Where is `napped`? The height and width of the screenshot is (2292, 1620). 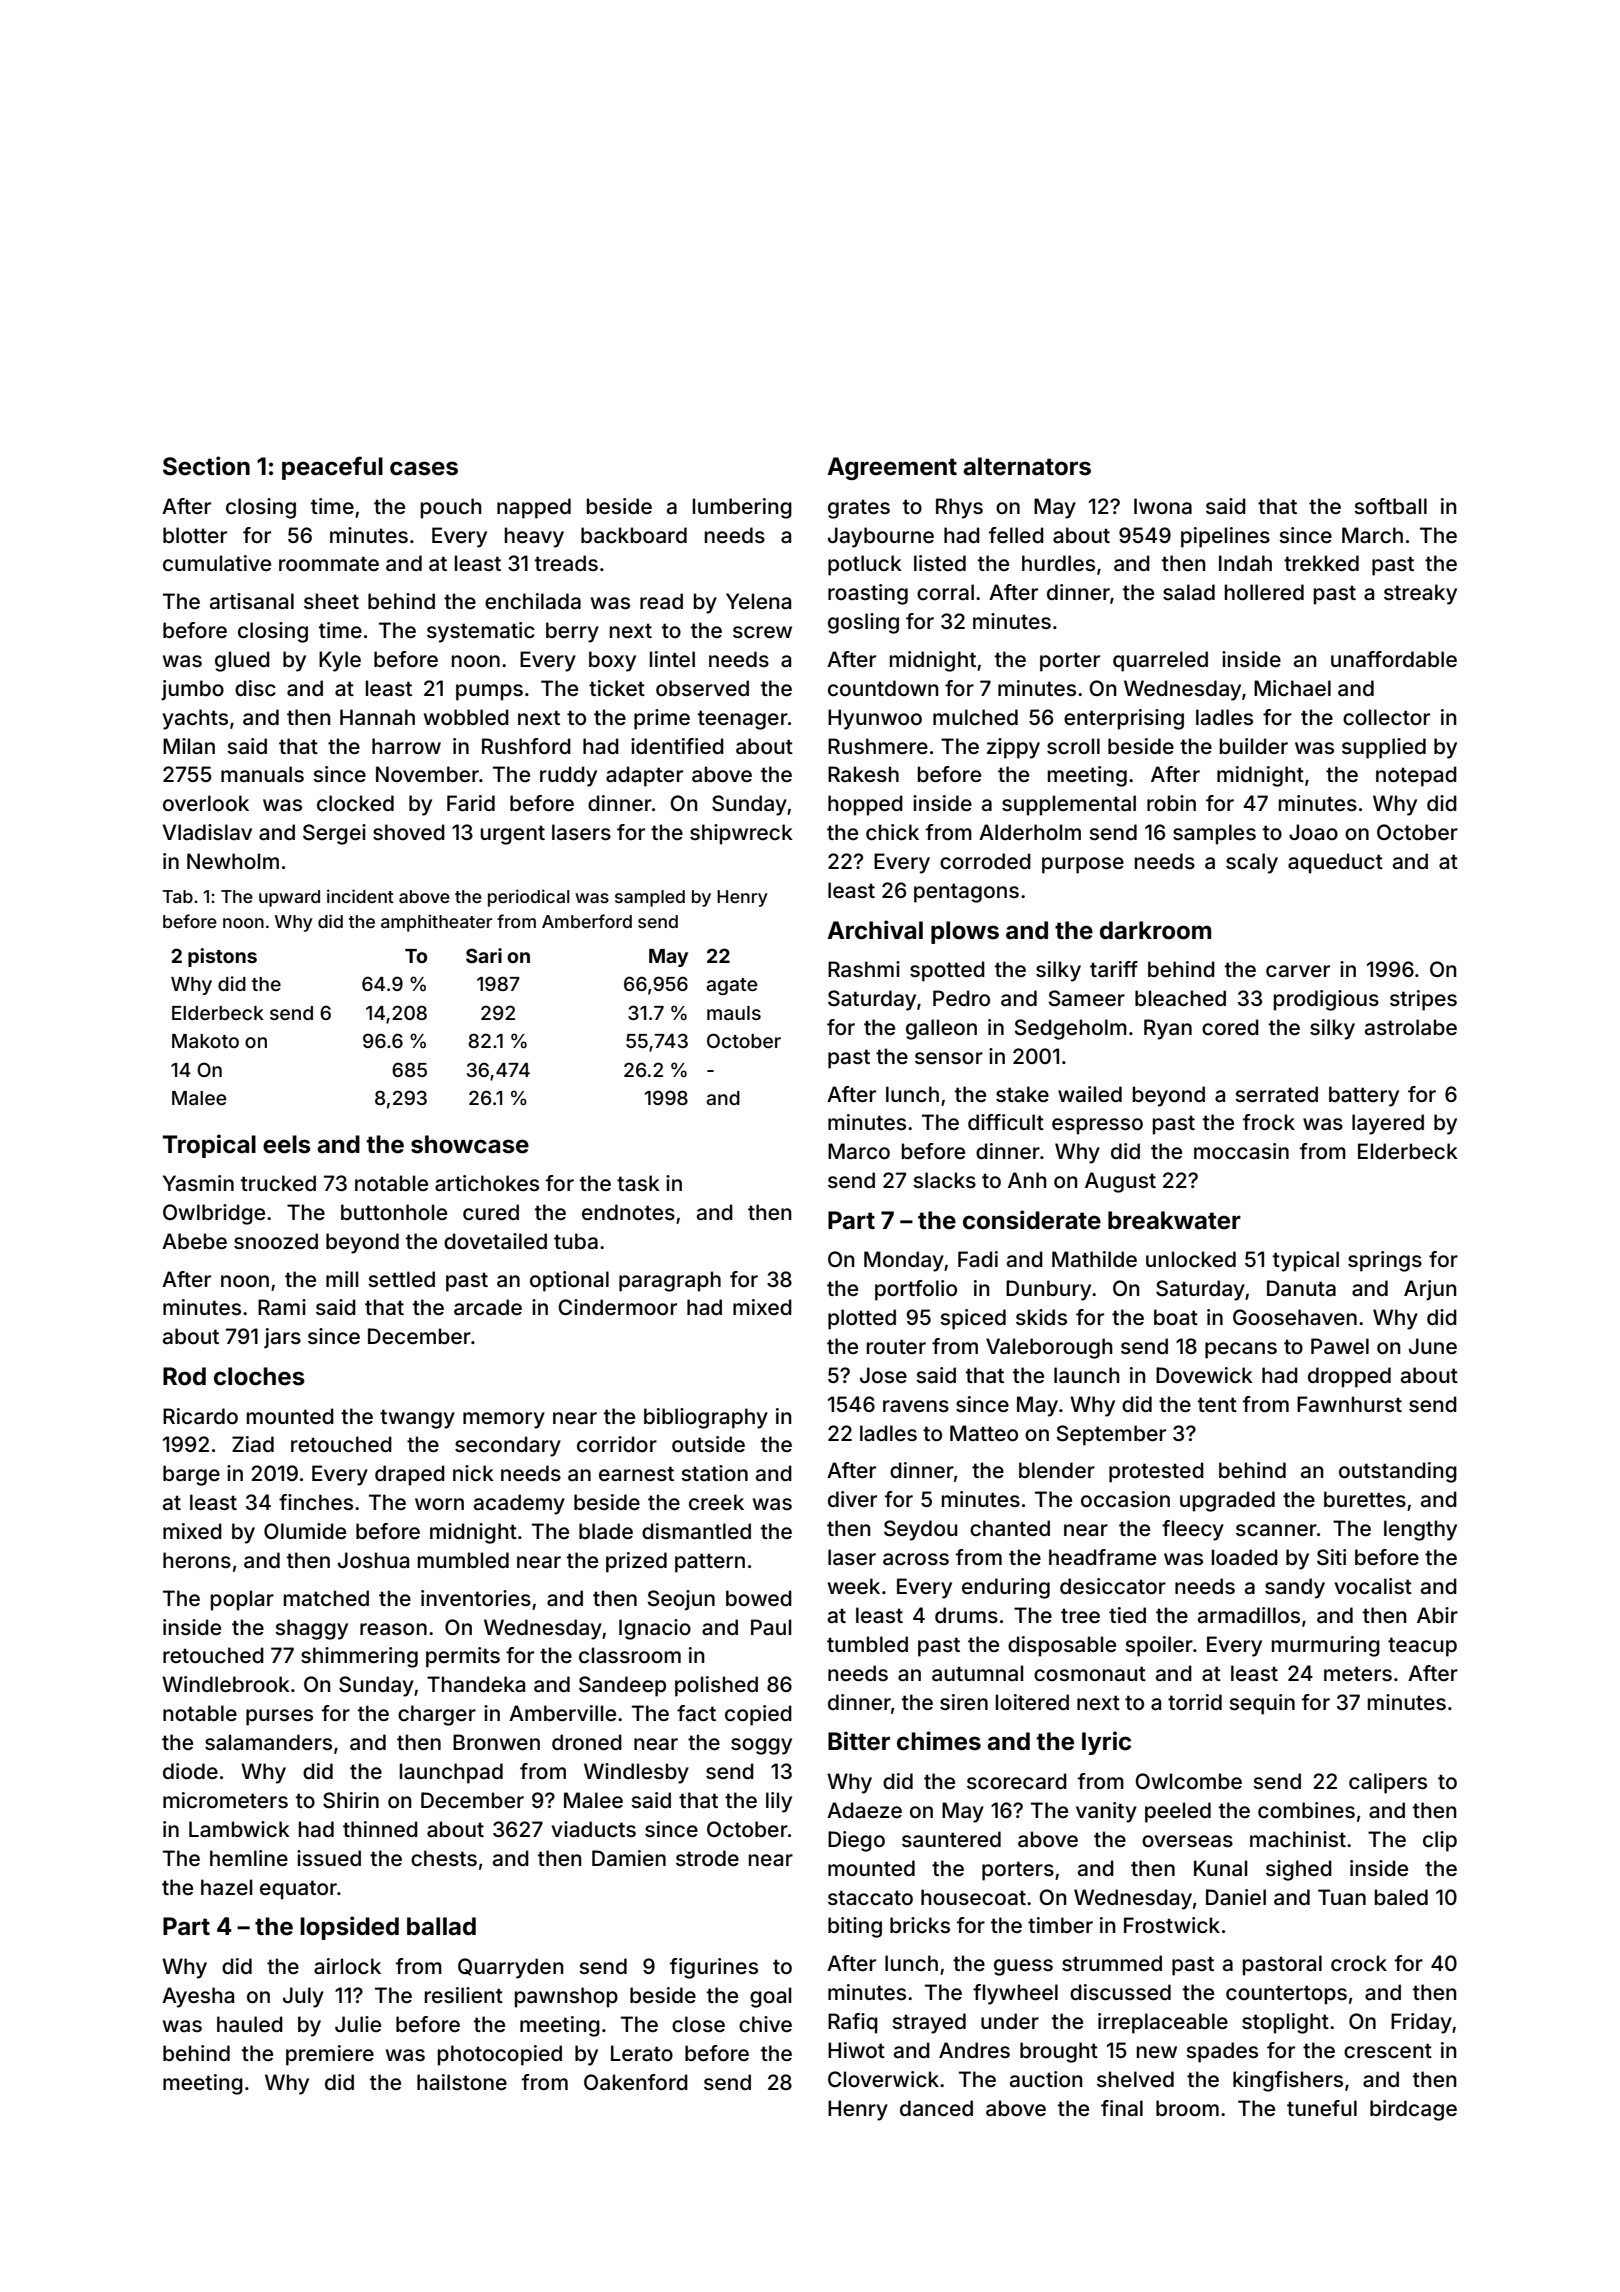 napped is located at coordinates (534, 508).
